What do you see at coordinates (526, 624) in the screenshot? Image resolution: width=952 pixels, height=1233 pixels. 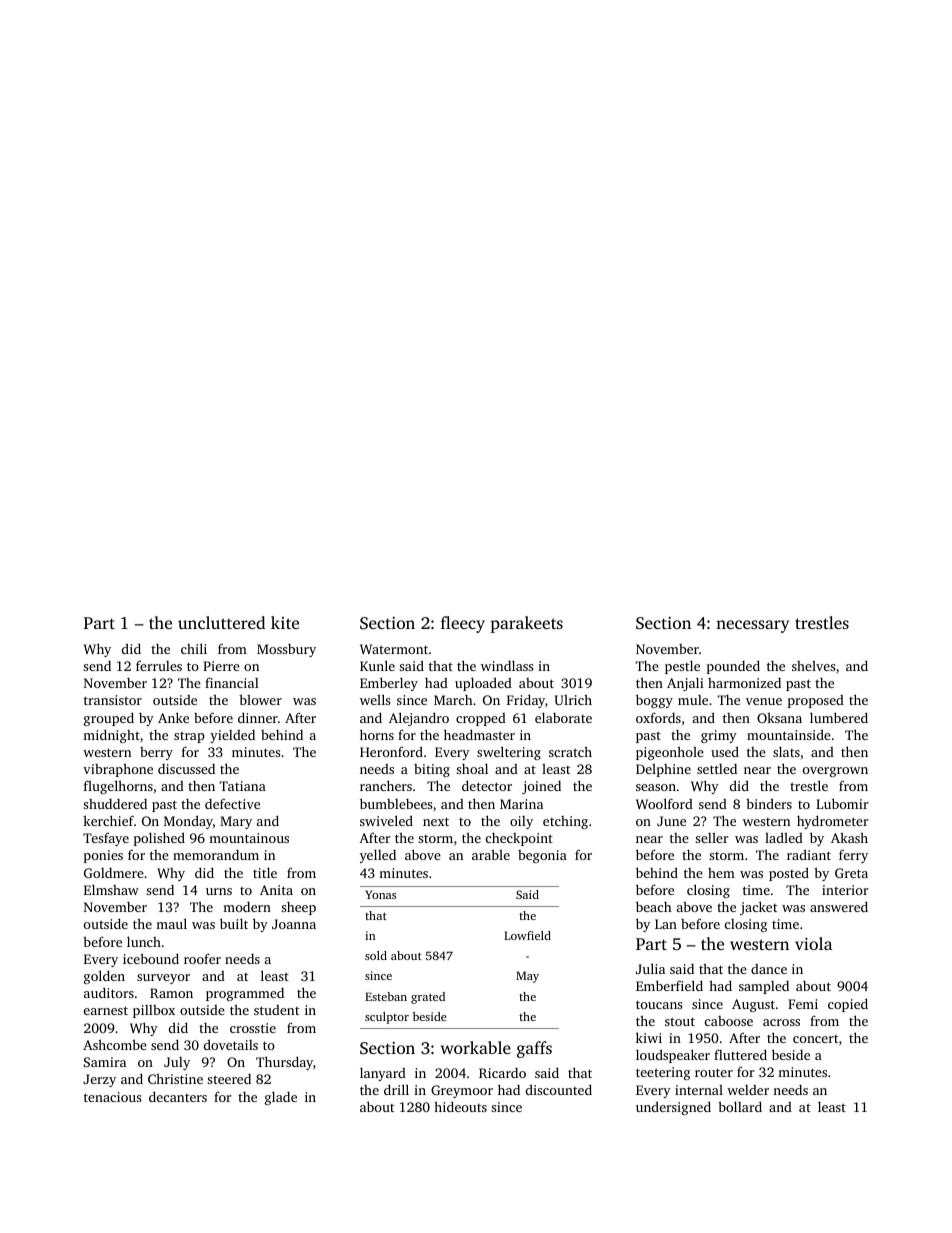 I see `parakeets` at bounding box center [526, 624].
